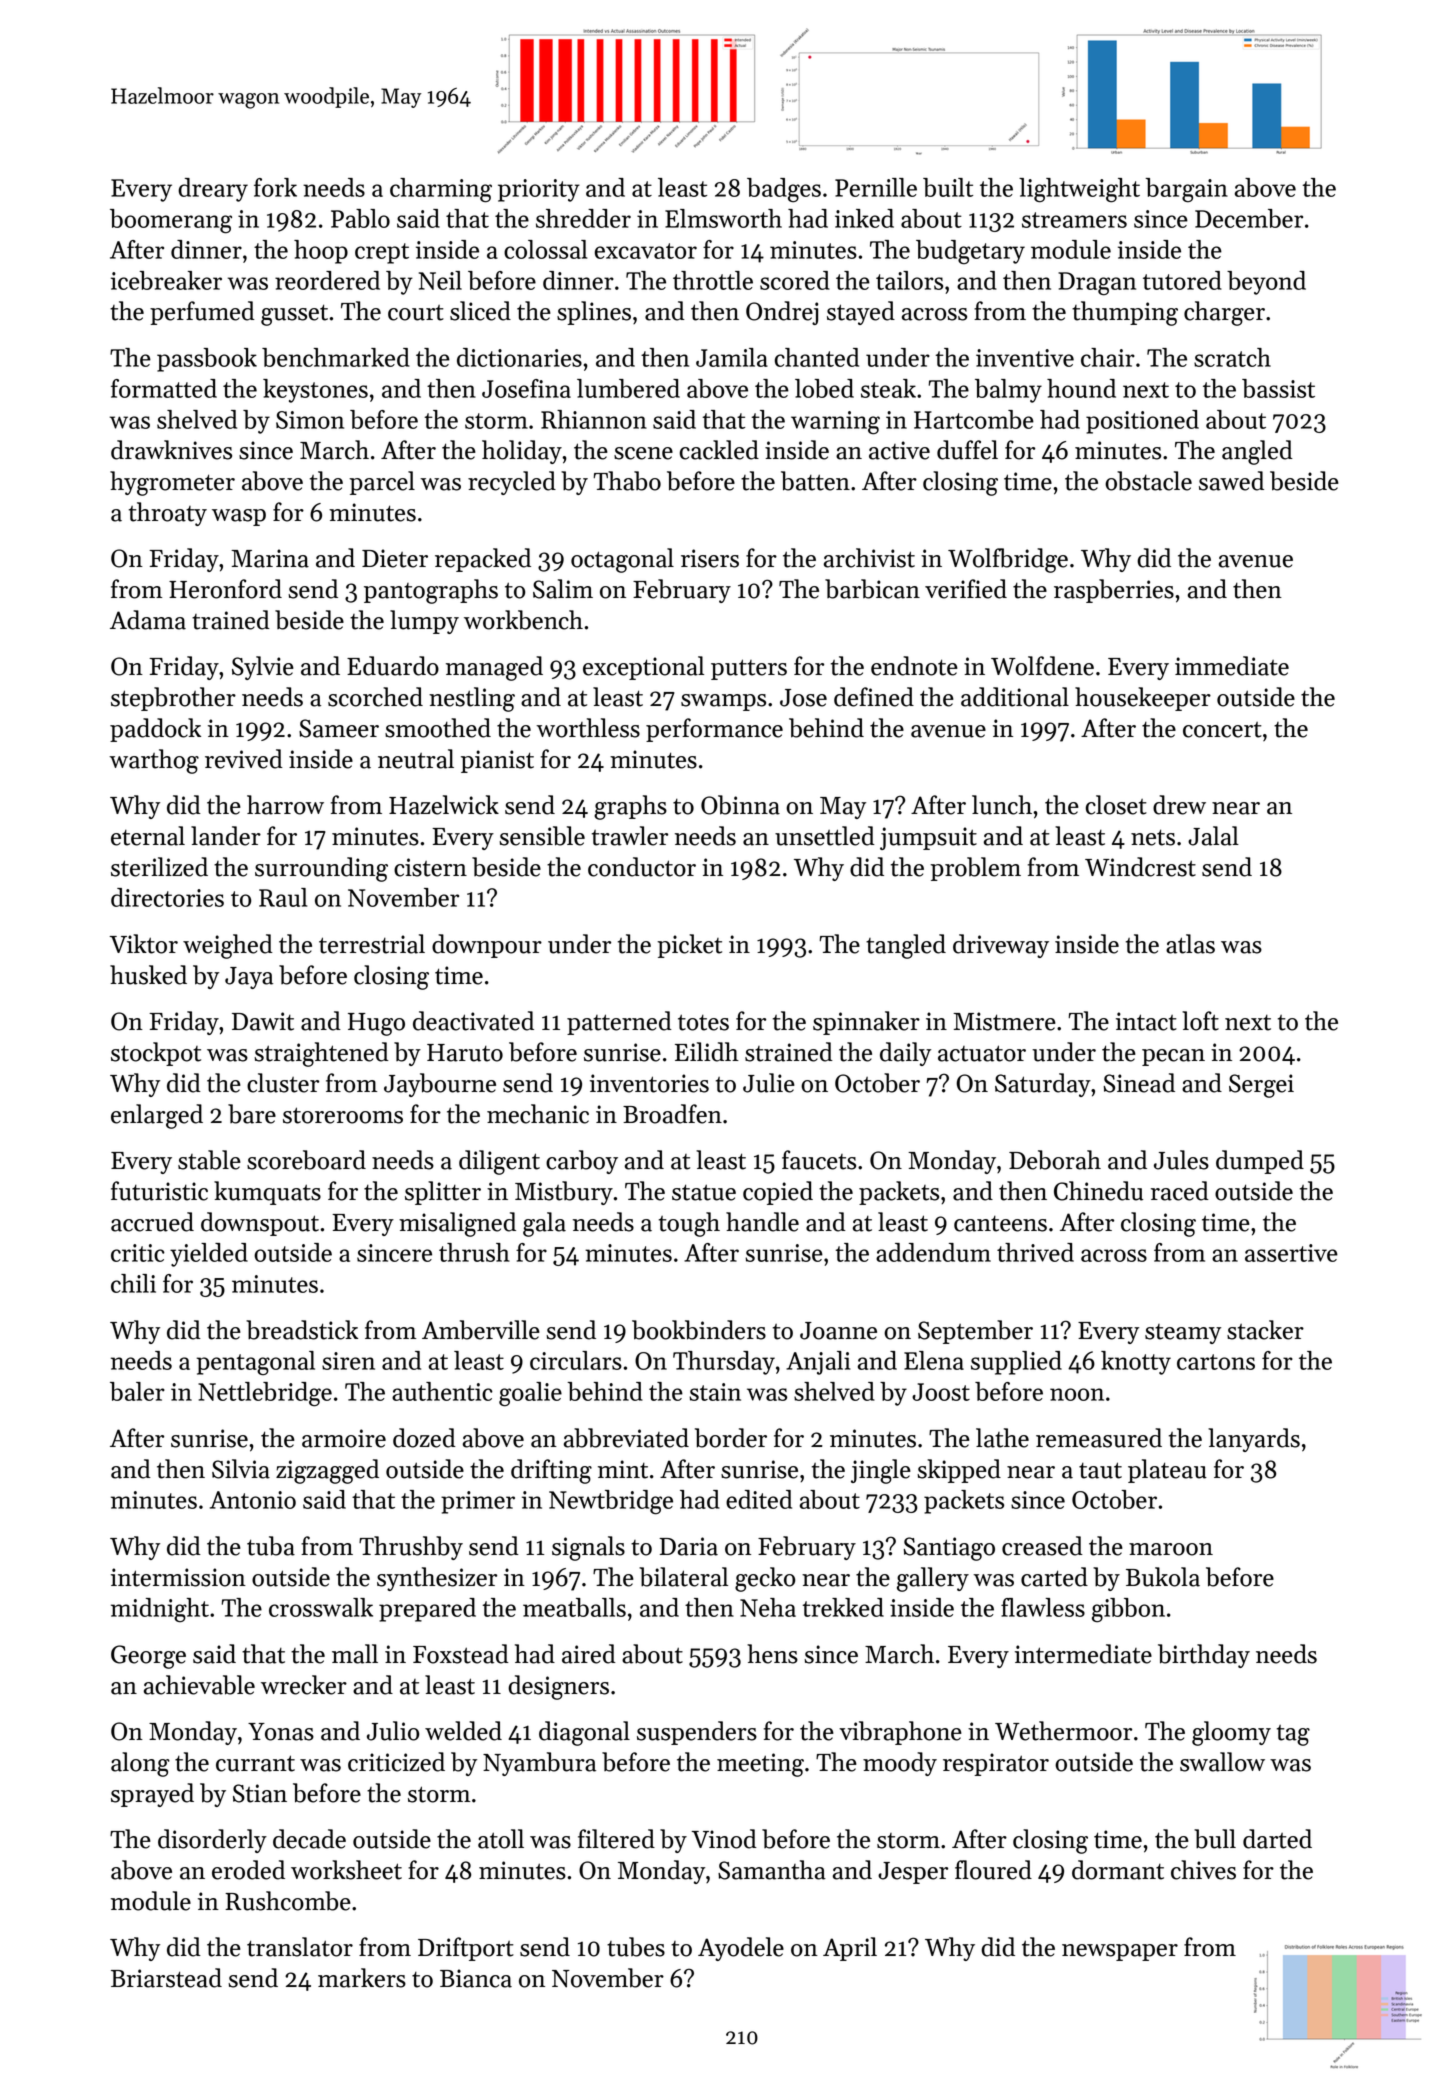 This screenshot has height=2100, width=1450. What do you see at coordinates (622, 560) in the screenshot?
I see `octagonal` at bounding box center [622, 560].
